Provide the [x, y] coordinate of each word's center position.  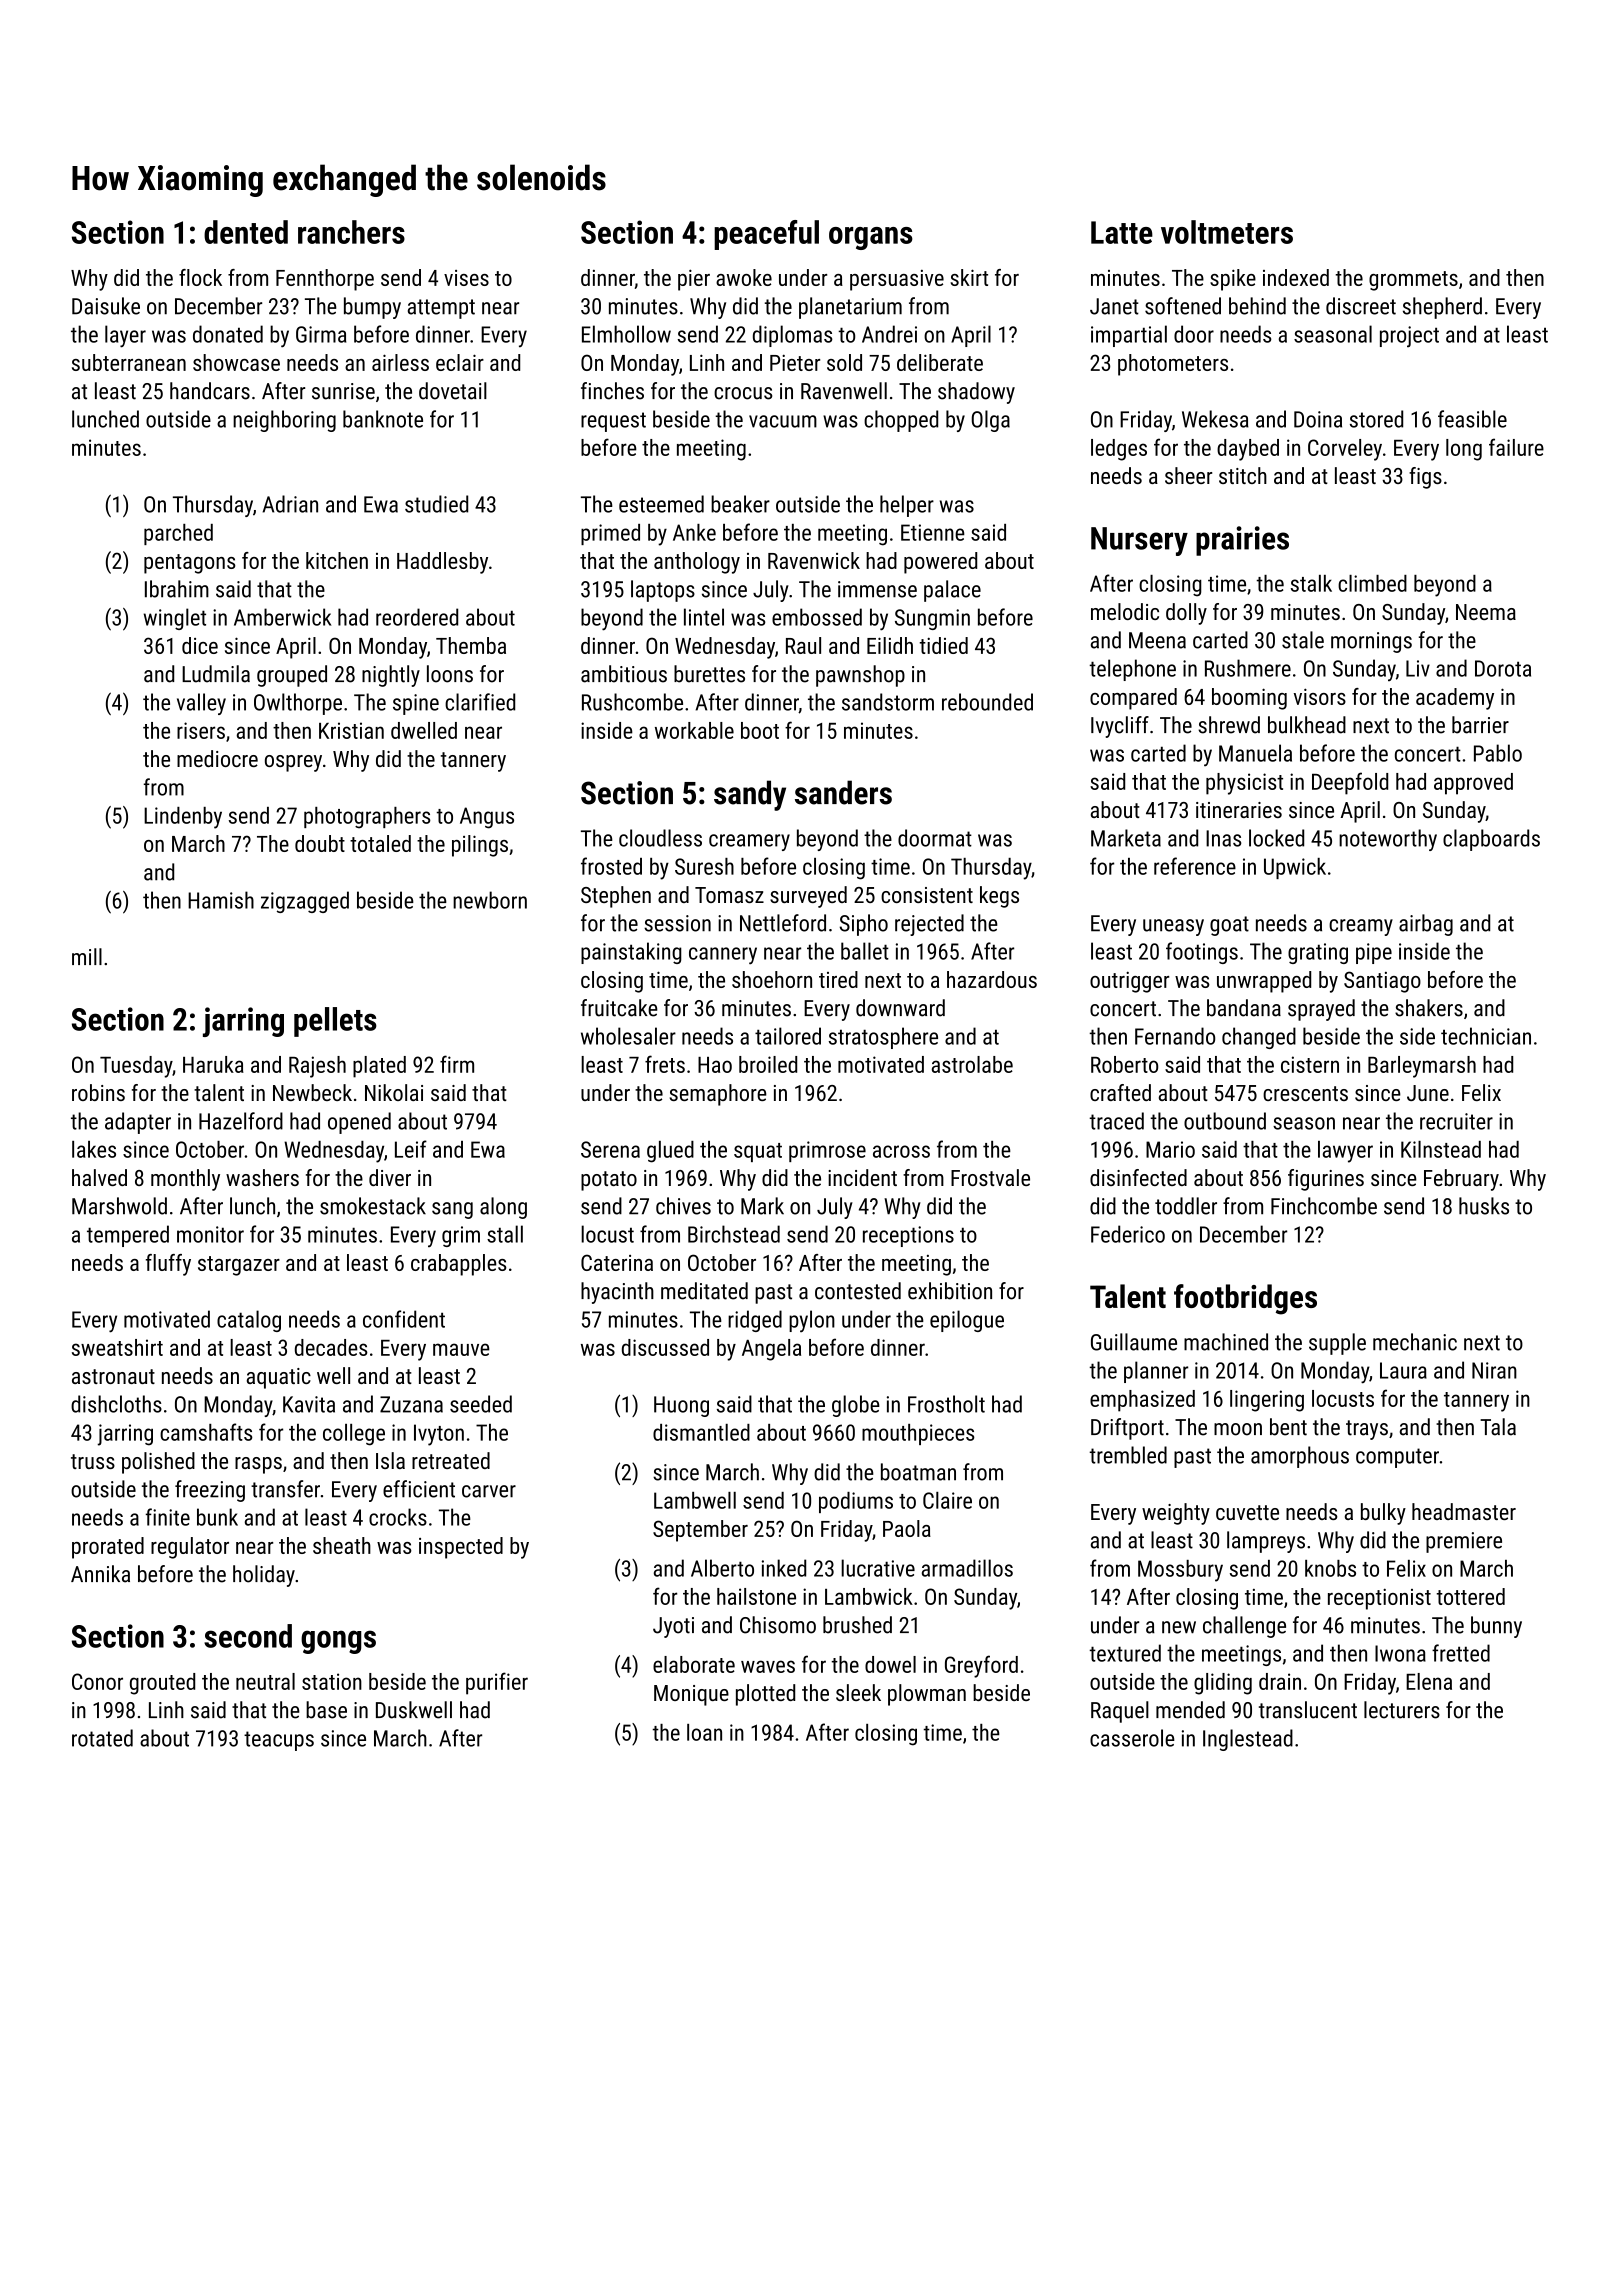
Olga [991, 421]
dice [200, 645]
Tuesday [136, 1067]
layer [125, 336]
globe [856, 1406]
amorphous [1300, 1457]
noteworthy [1388, 840]
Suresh [704, 866]
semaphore [718, 1095]
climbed [1372, 583]
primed [610, 534]
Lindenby [183, 818]
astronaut [113, 1376]
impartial [1129, 336]
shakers [1429, 1008]
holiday [264, 1576]
